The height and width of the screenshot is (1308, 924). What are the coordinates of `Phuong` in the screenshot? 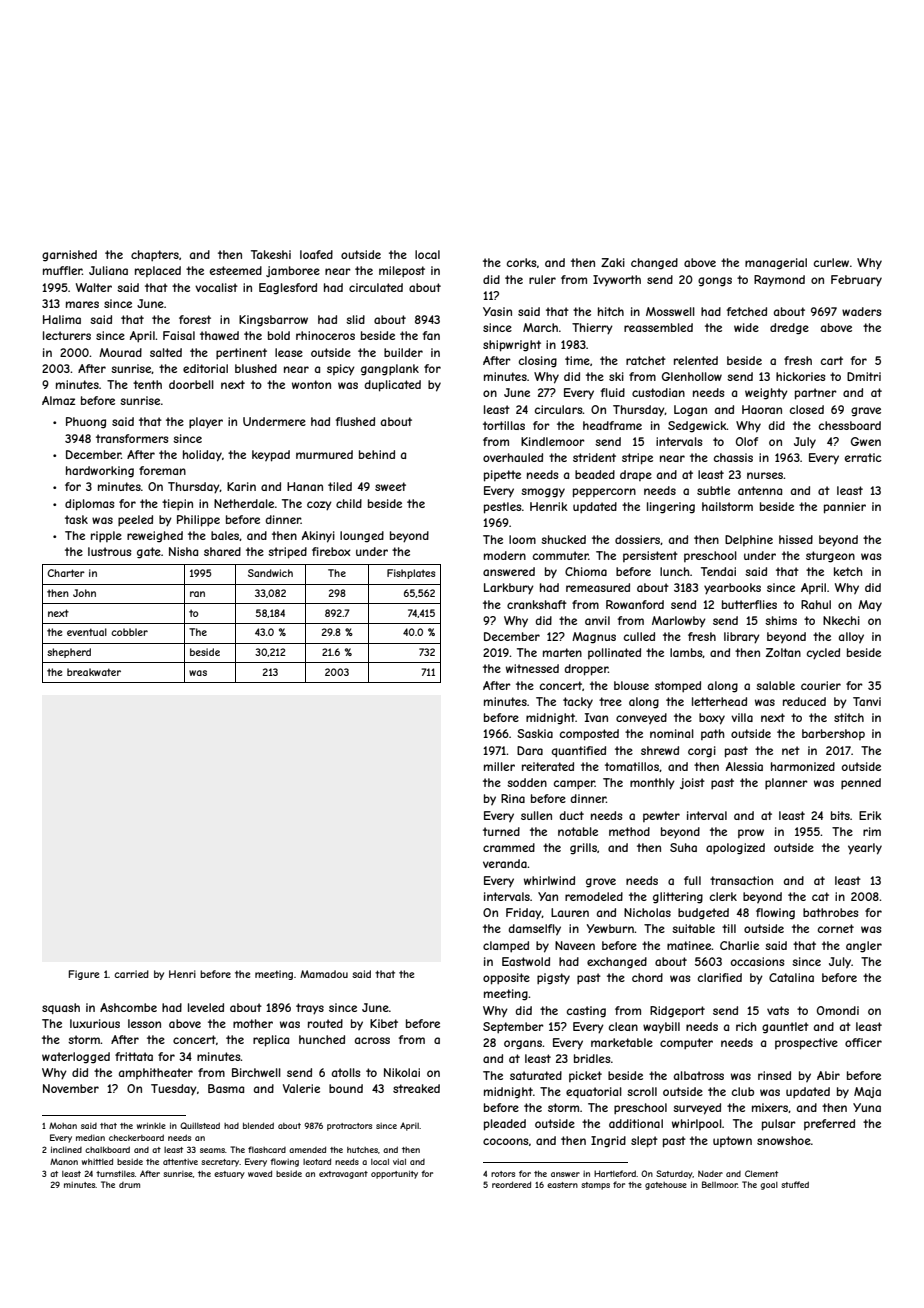 It's located at (86, 423).
